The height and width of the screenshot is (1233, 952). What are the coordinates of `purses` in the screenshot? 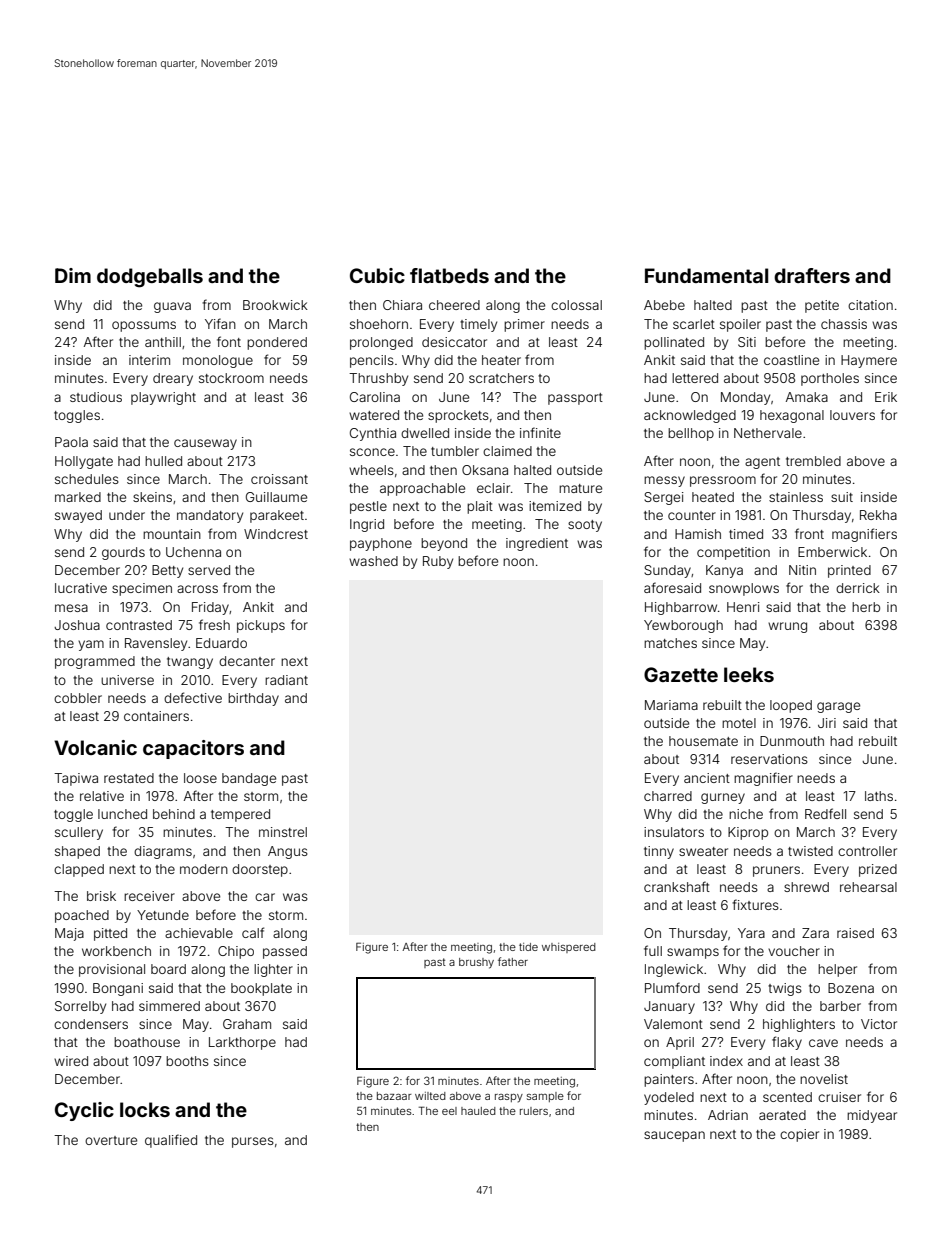 It's located at (253, 1142).
